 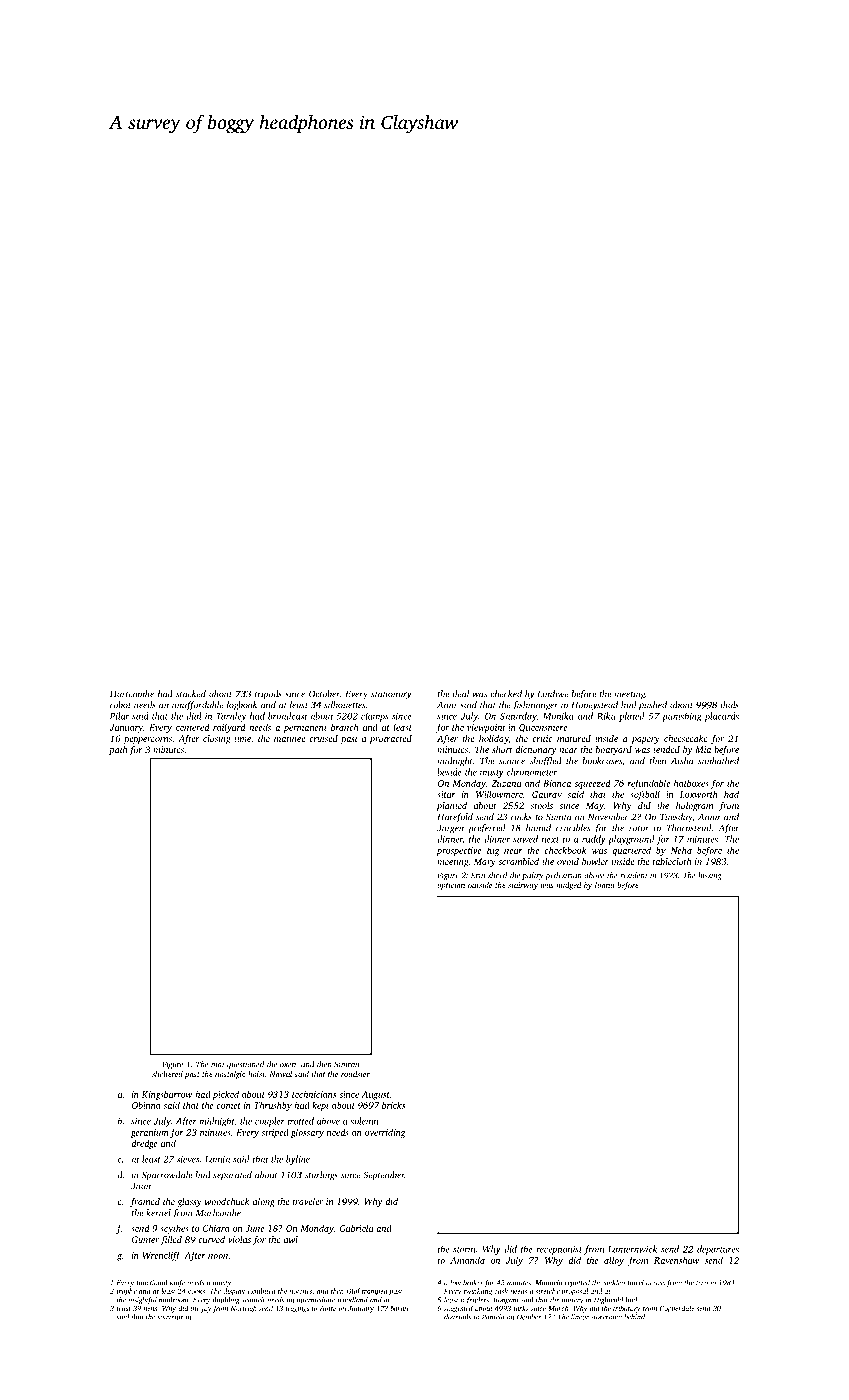 What do you see at coordinates (327, 1309) in the screenshot?
I see `Aoife` at bounding box center [327, 1309].
